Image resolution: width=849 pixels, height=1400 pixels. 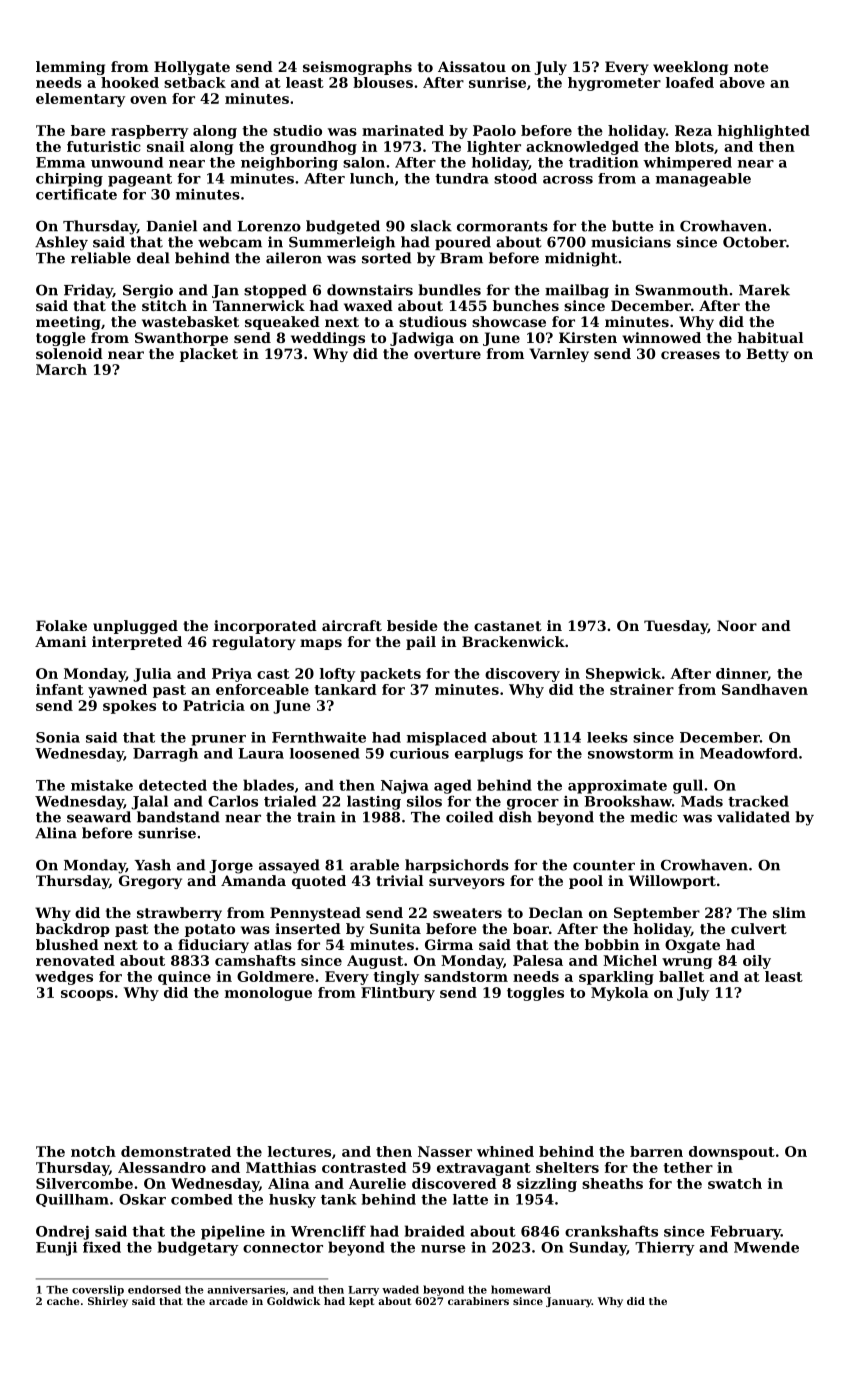 What do you see at coordinates (449, 290) in the image?
I see `bundles` at bounding box center [449, 290].
